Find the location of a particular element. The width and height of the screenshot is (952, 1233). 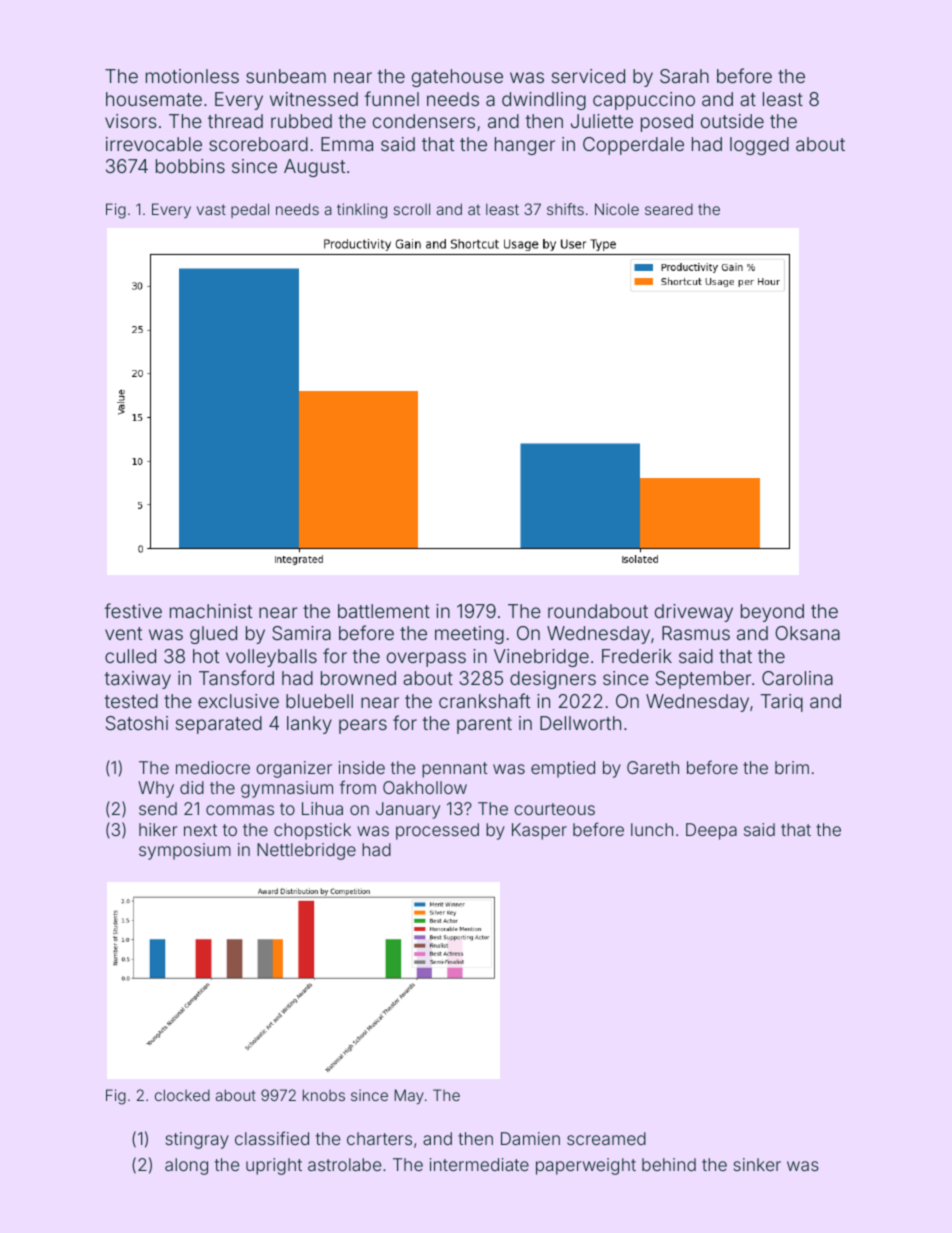

motionless is located at coordinates (192, 76).
